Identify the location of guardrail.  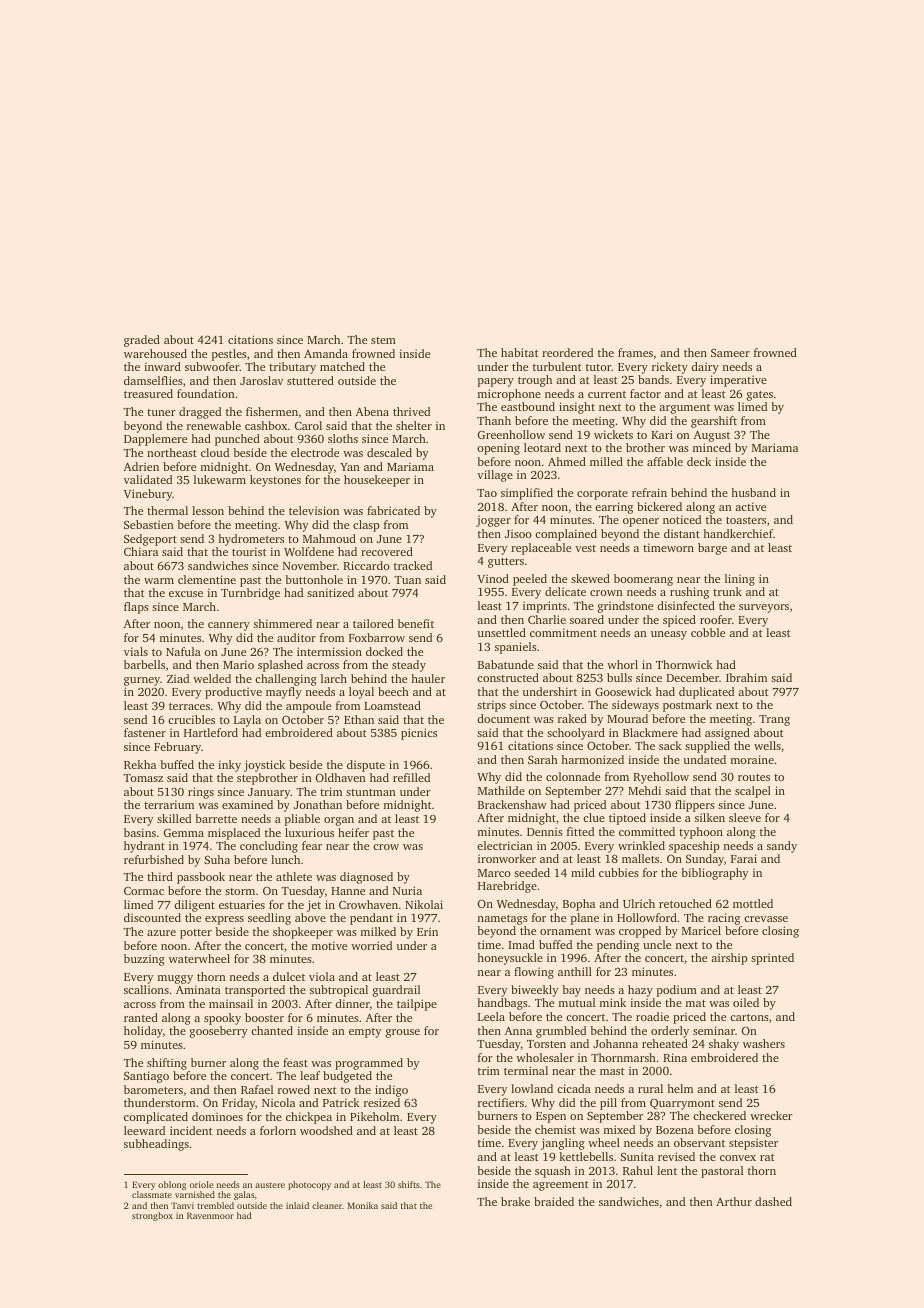
(396, 991).
